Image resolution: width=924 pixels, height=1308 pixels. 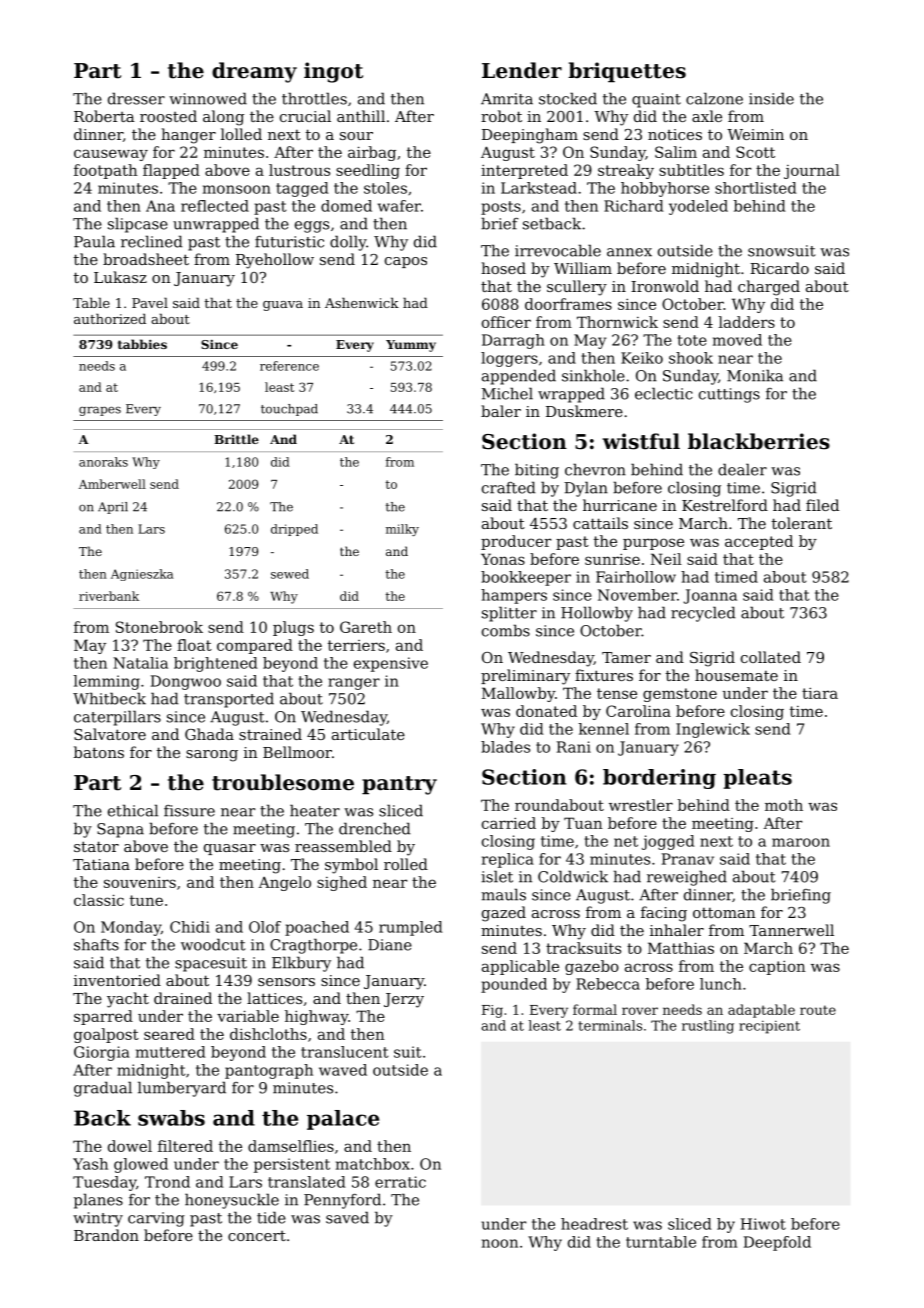 What do you see at coordinates (138, 225) in the screenshot?
I see `slipcase` at bounding box center [138, 225].
